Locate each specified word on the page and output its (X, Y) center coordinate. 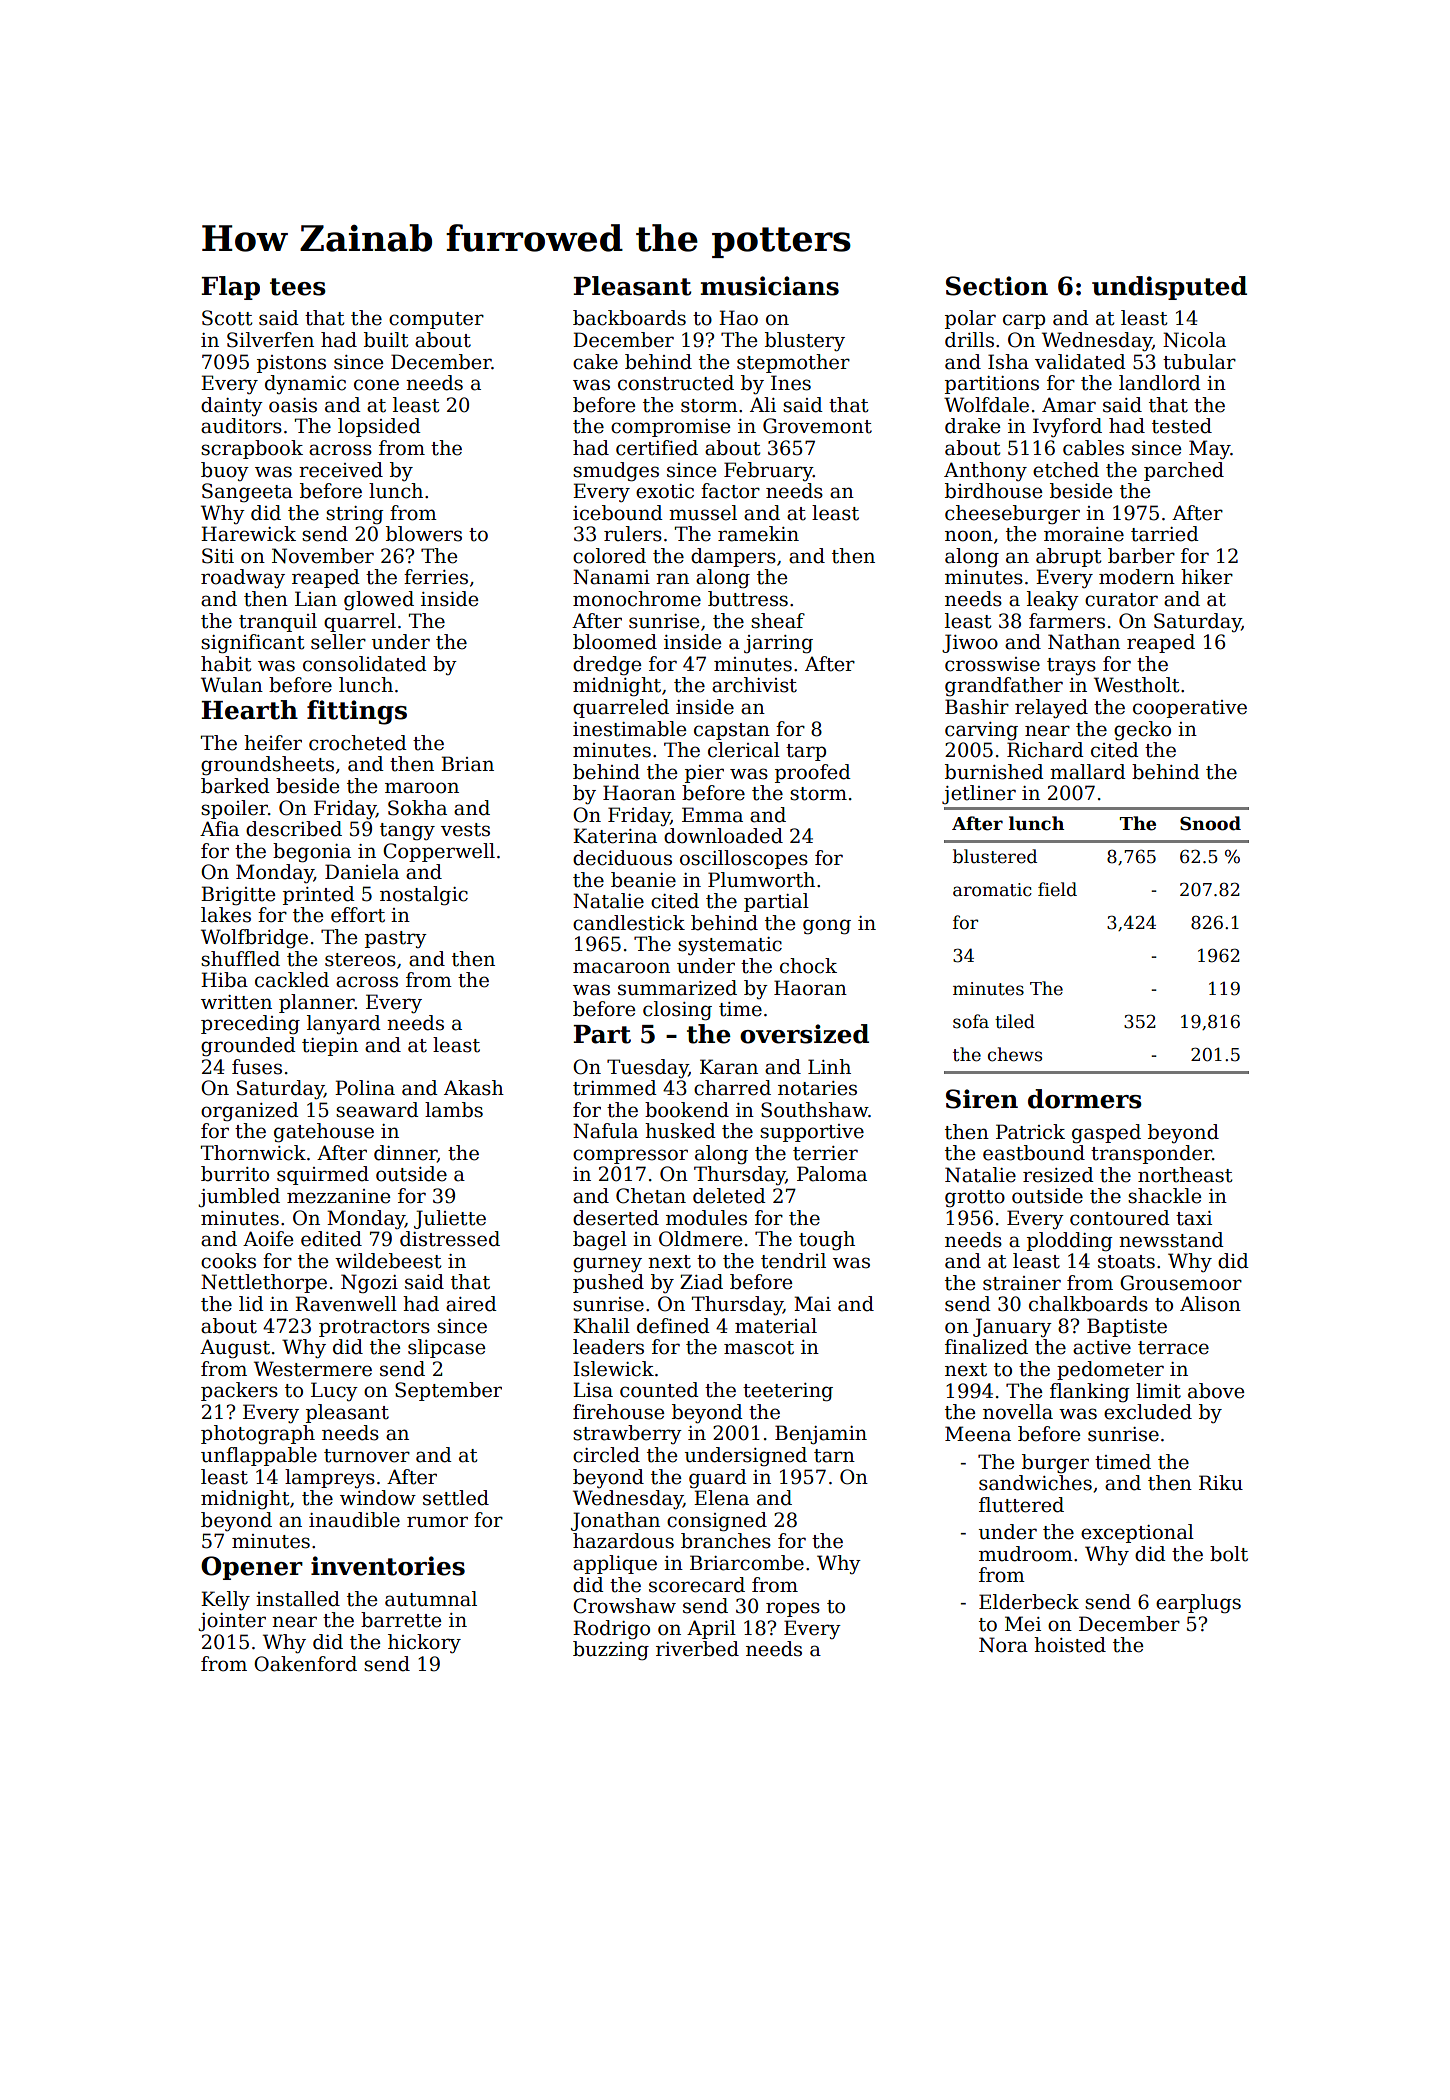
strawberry (627, 1434)
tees (298, 287)
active (1102, 1347)
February (768, 471)
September (448, 1391)
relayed (1051, 709)
